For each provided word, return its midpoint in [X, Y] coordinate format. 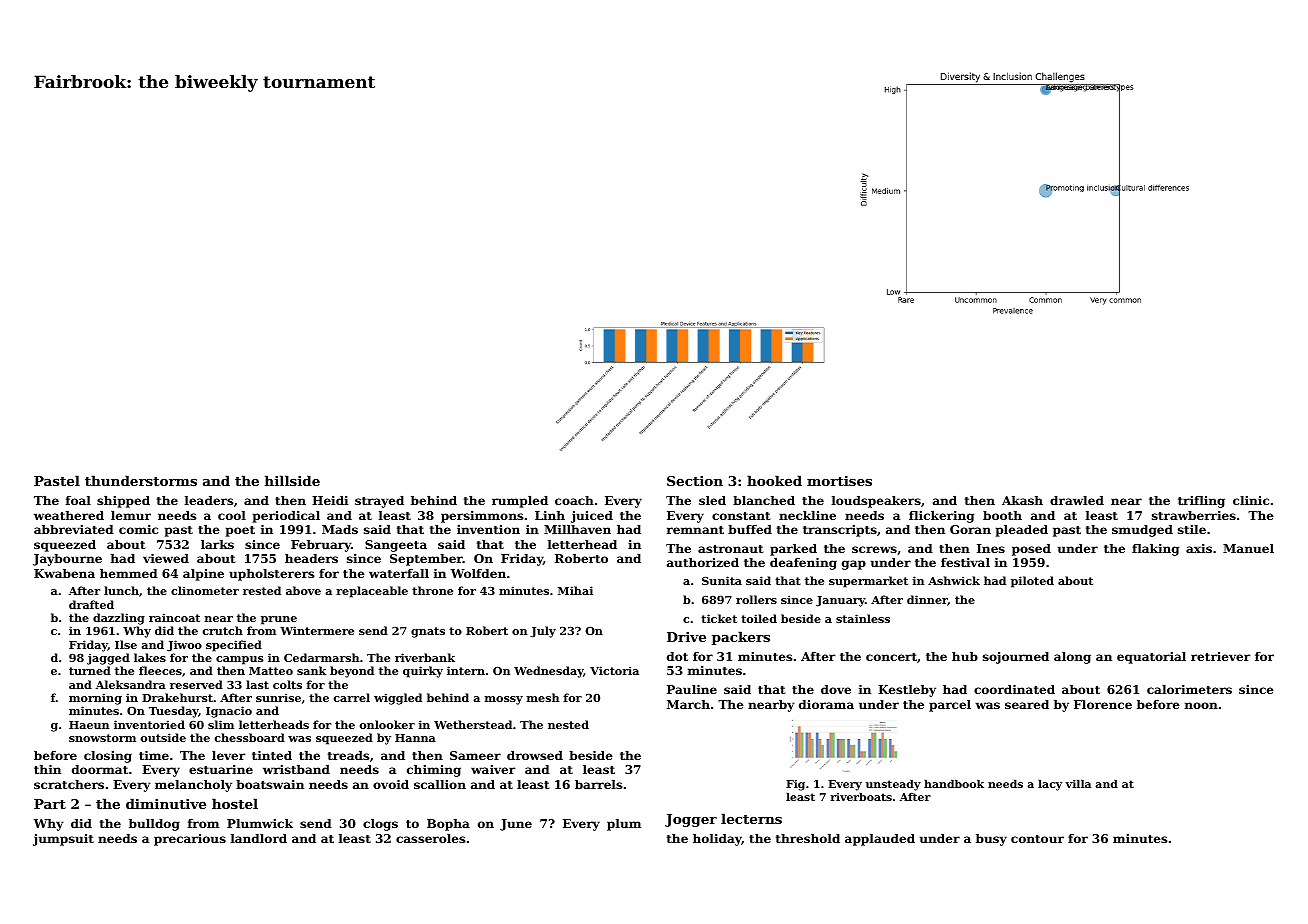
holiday [717, 840]
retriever [1221, 656]
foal [78, 500]
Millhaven [577, 529]
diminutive [166, 803]
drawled [1077, 500]
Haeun [89, 725]
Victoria [614, 670]
